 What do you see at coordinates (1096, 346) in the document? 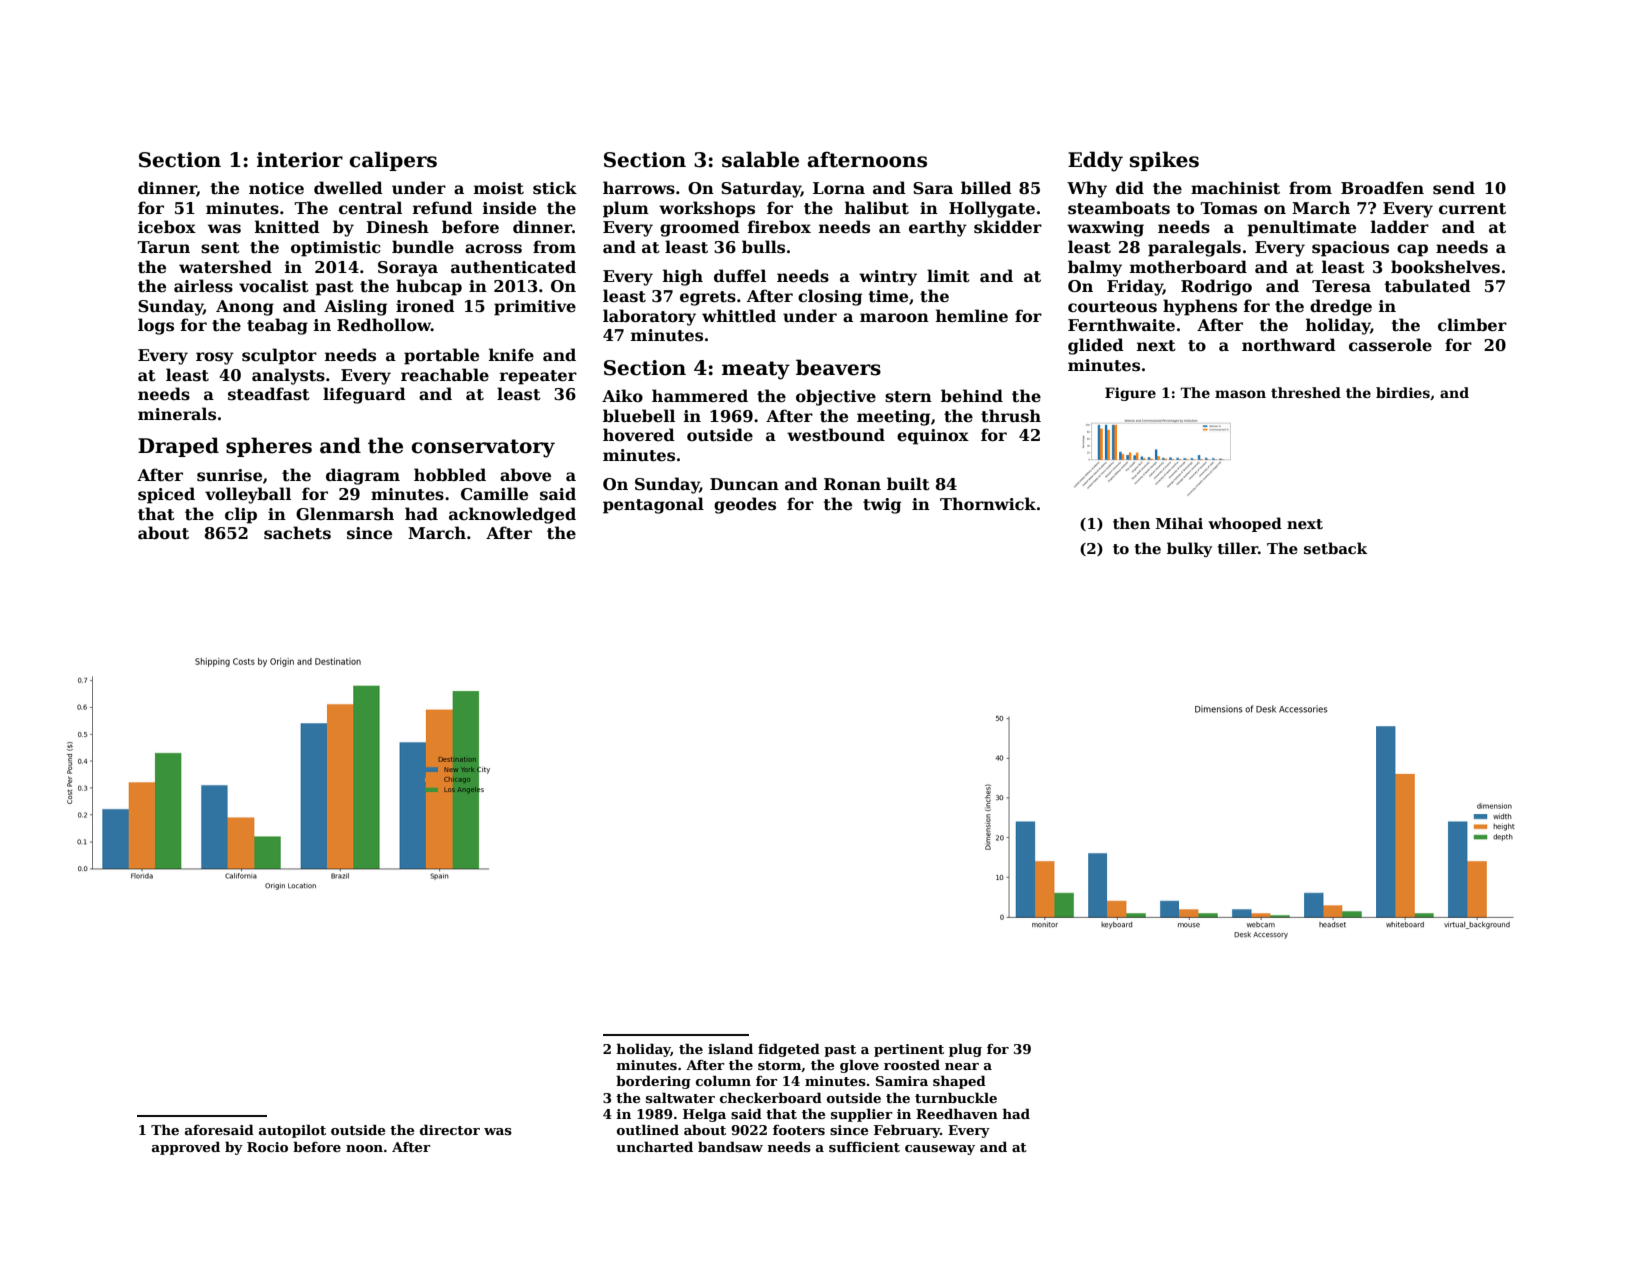
I see `glided` at bounding box center [1096, 346].
